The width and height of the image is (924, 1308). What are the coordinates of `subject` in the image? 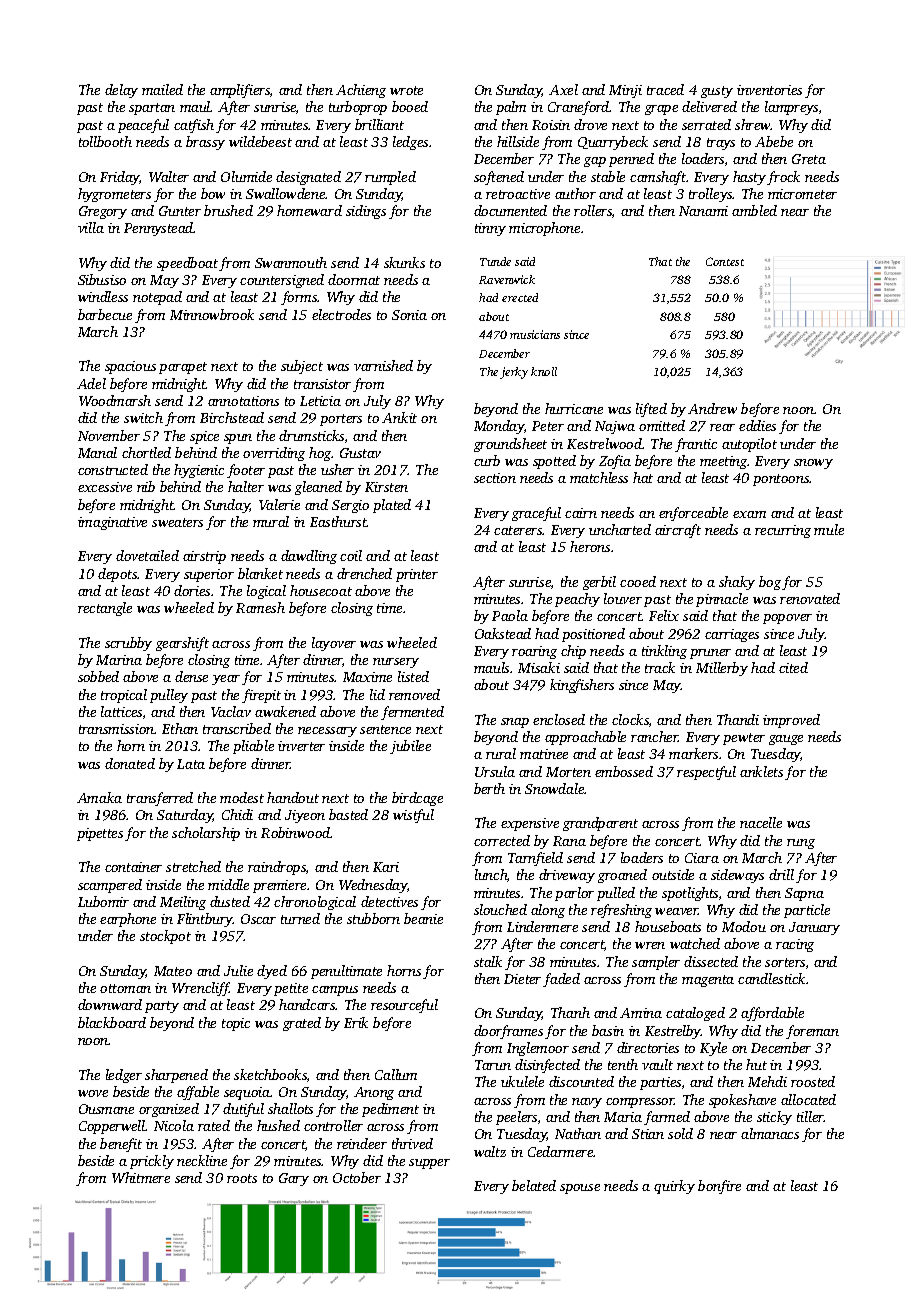 It's located at (302, 367).
